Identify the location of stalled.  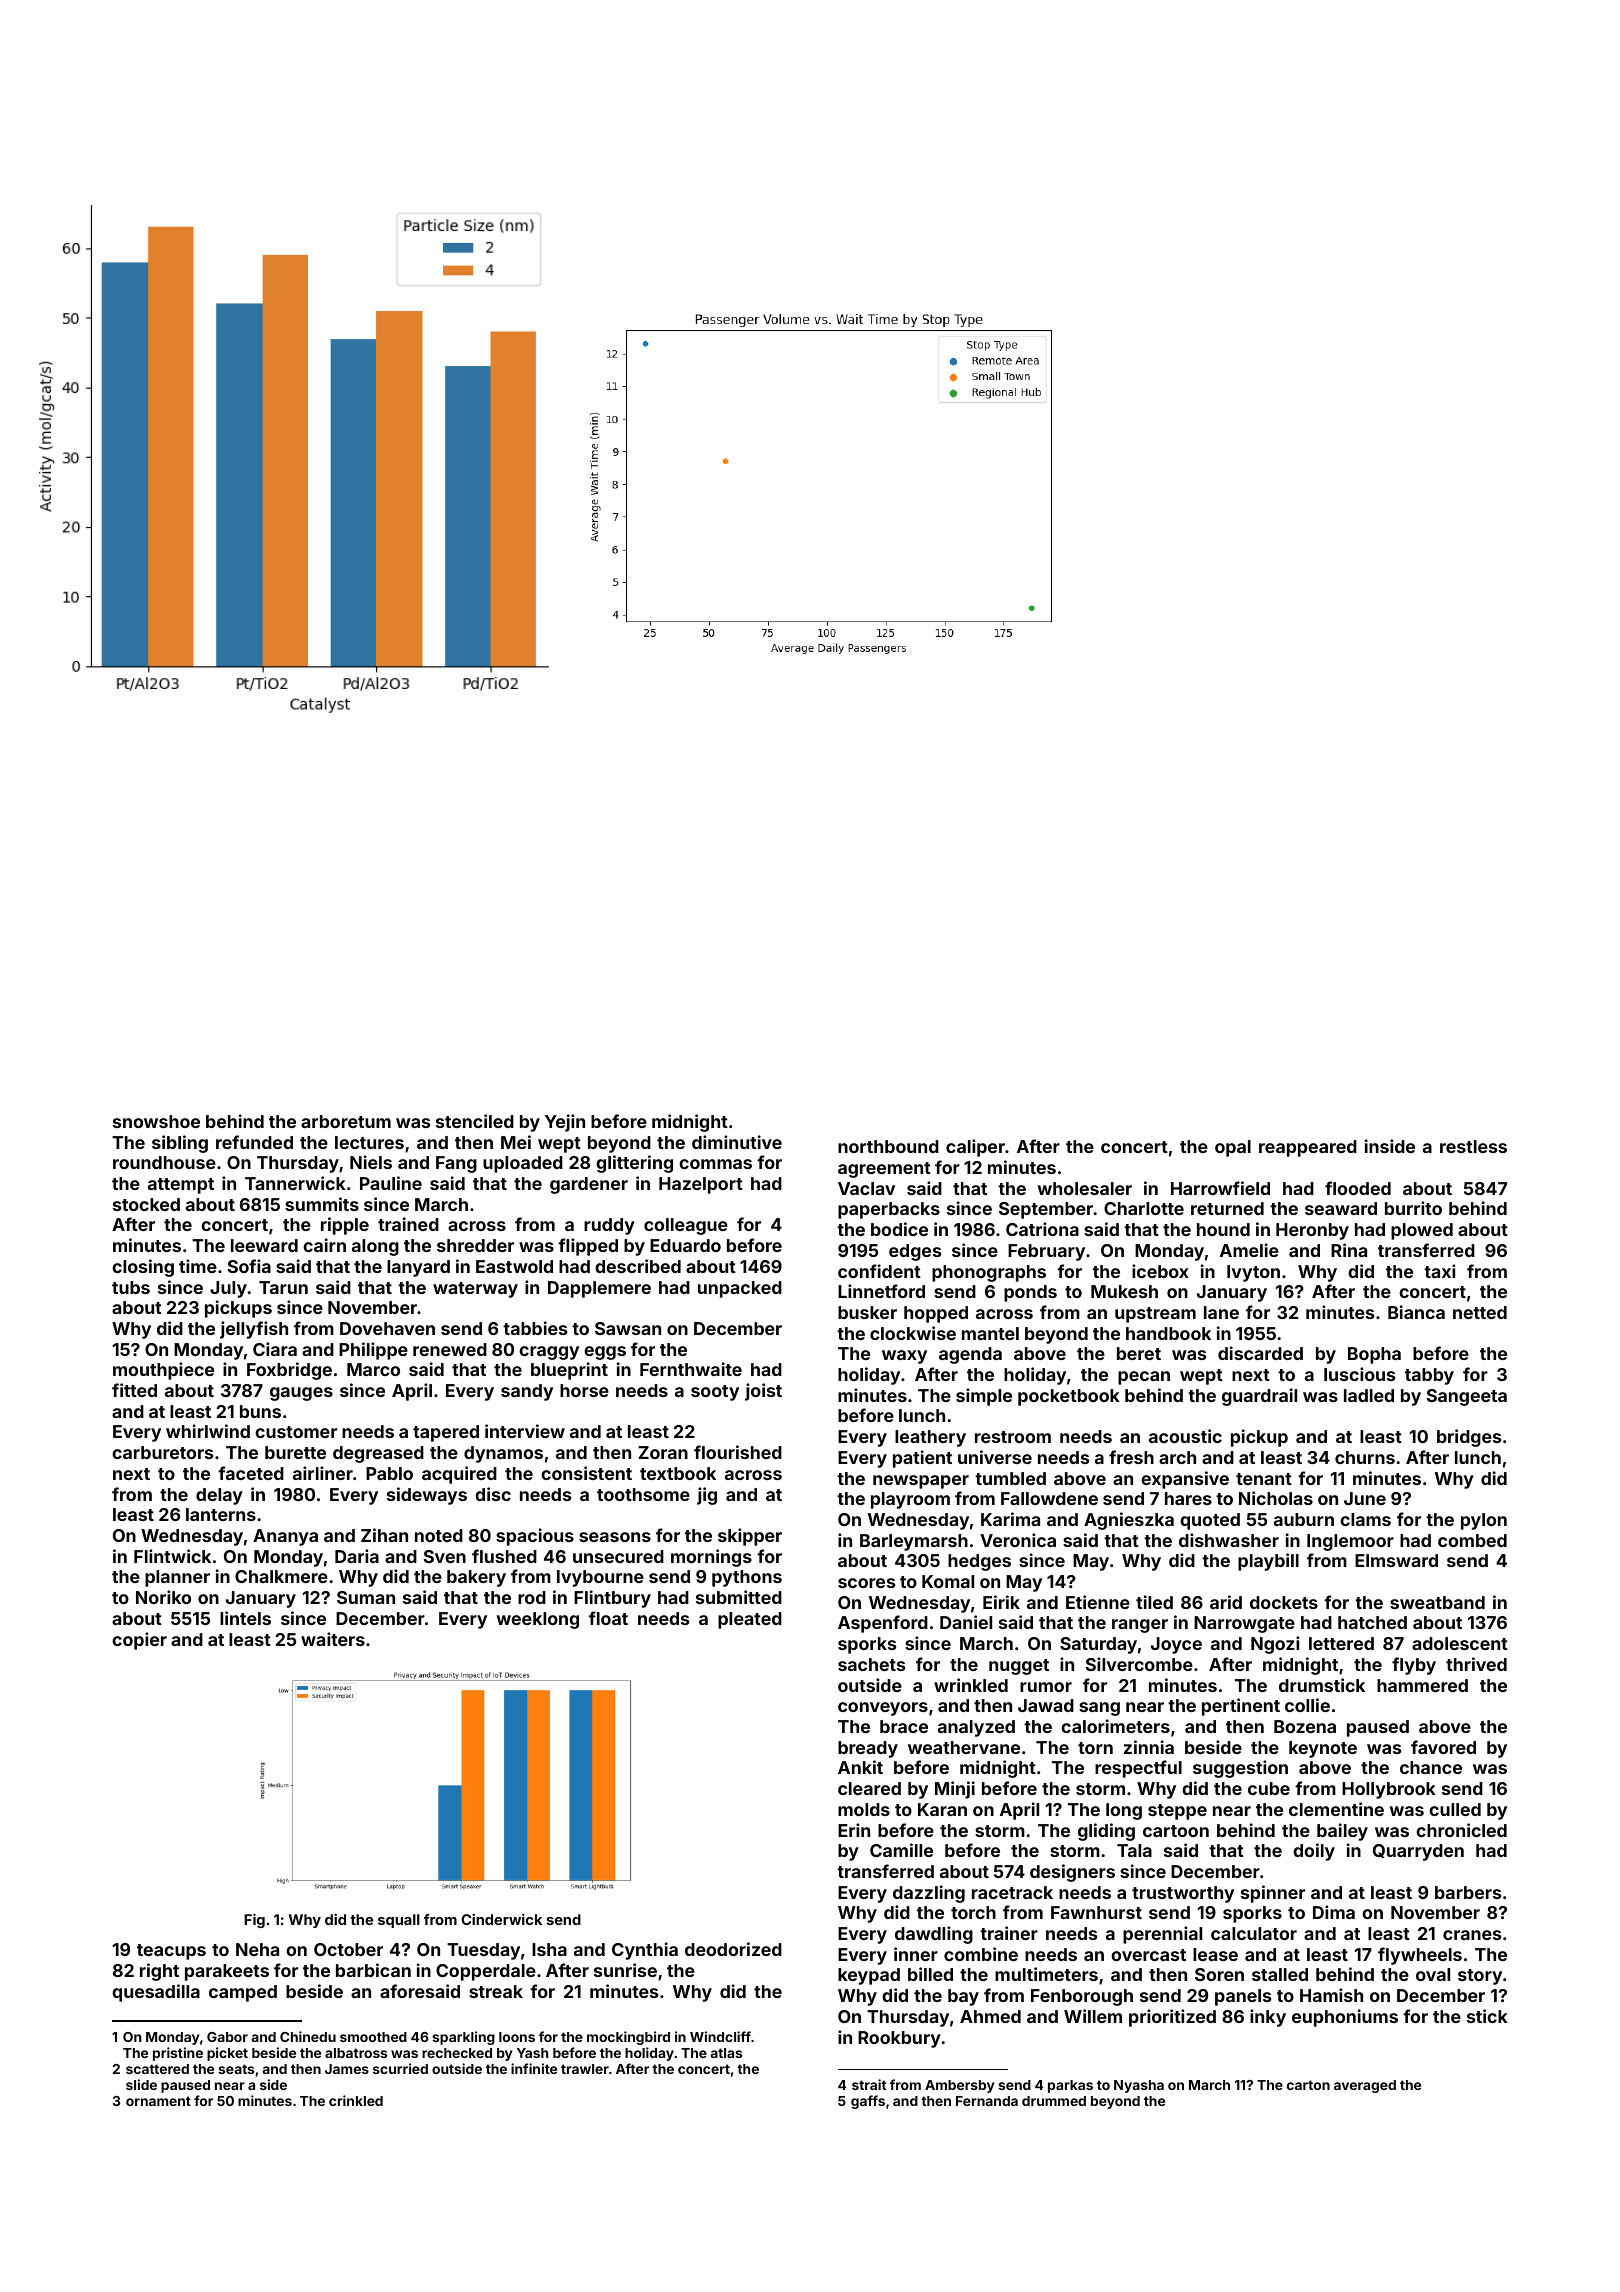
(1280, 1974).
